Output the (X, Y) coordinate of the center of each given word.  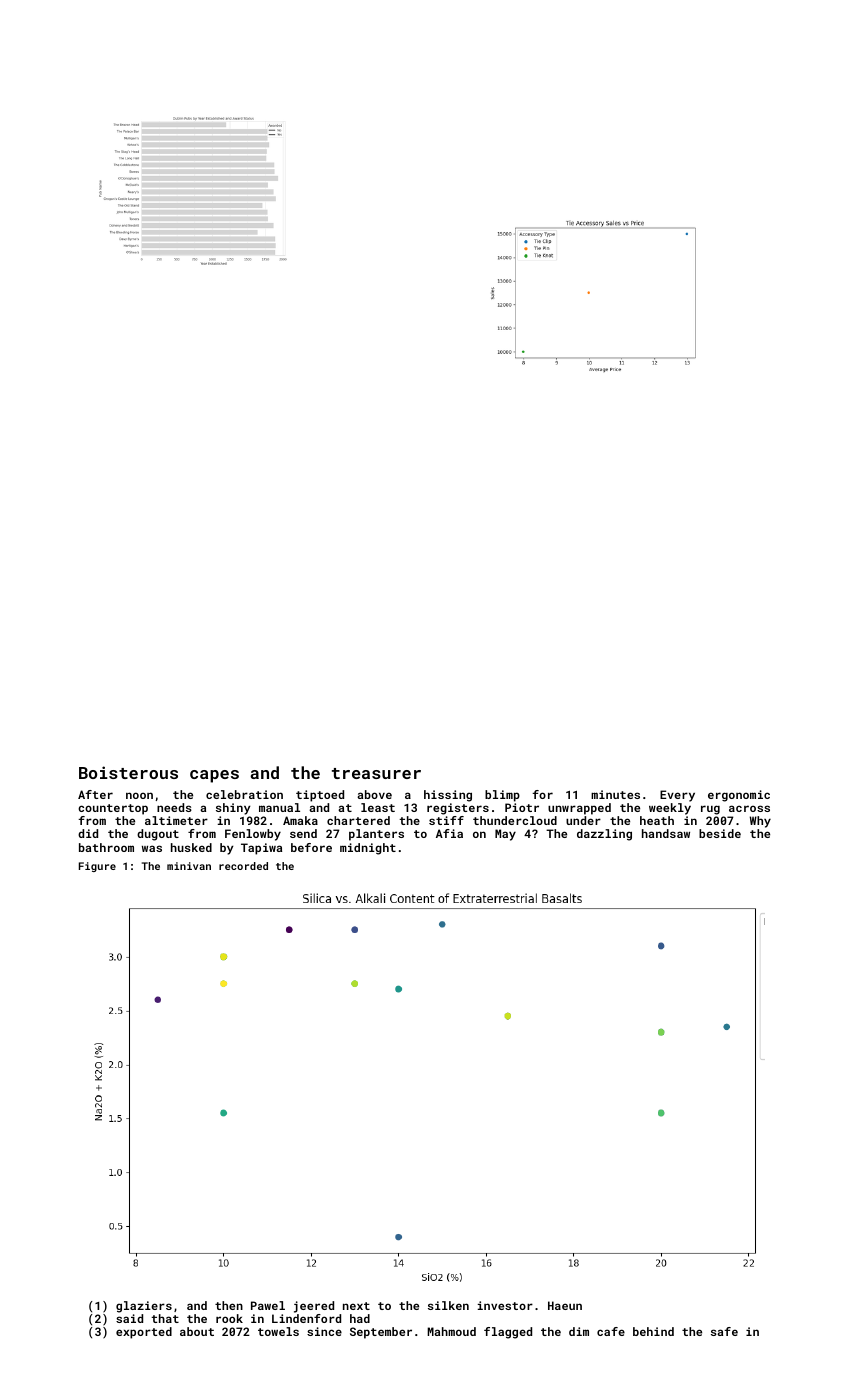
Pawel (268, 1305)
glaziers (144, 1307)
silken (448, 1305)
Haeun (565, 1305)
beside (720, 833)
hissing (448, 796)
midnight (368, 849)
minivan (189, 866)
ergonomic (739, 796)
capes (214, 776)
